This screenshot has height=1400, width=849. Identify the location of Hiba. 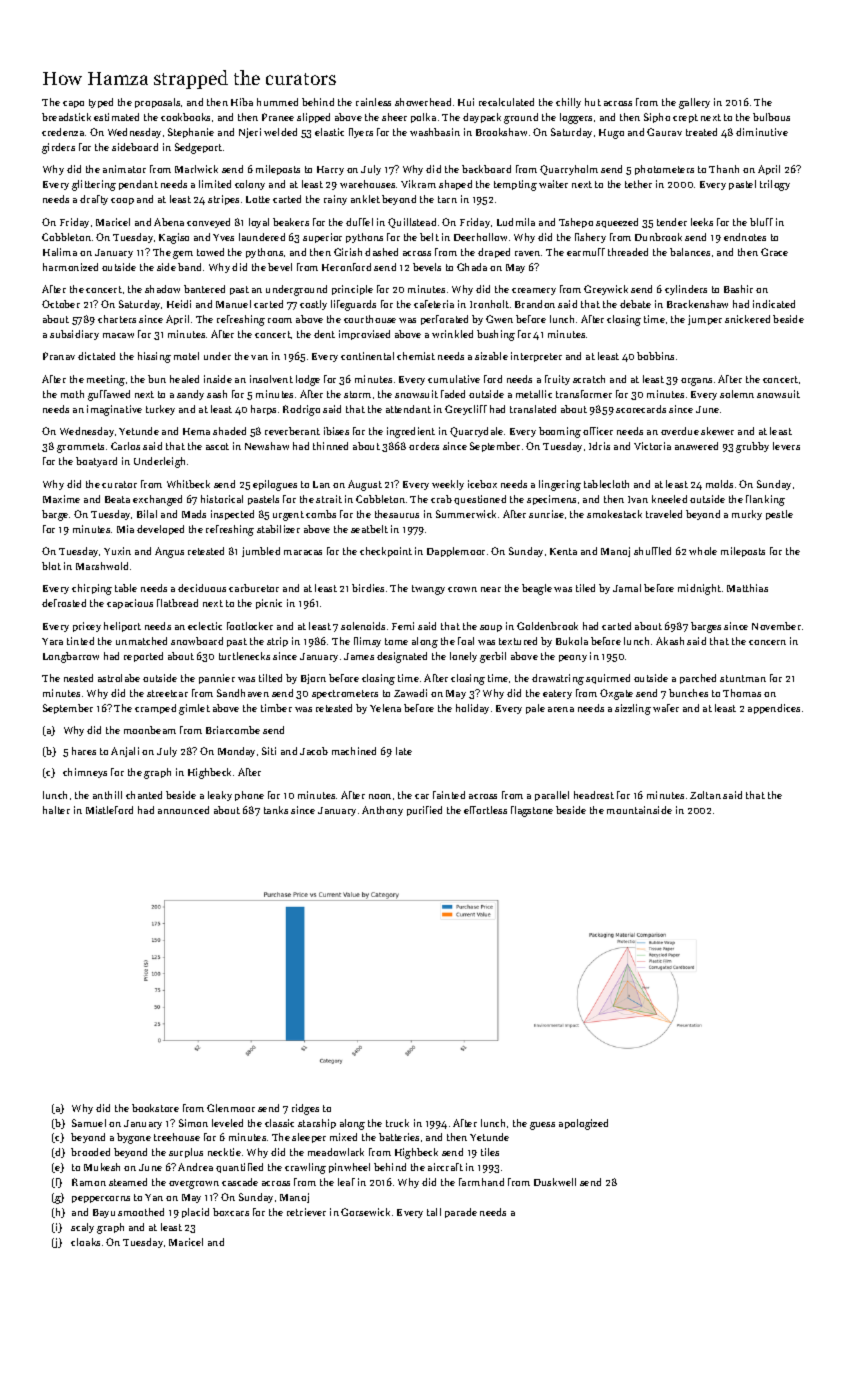
(242, 102).
